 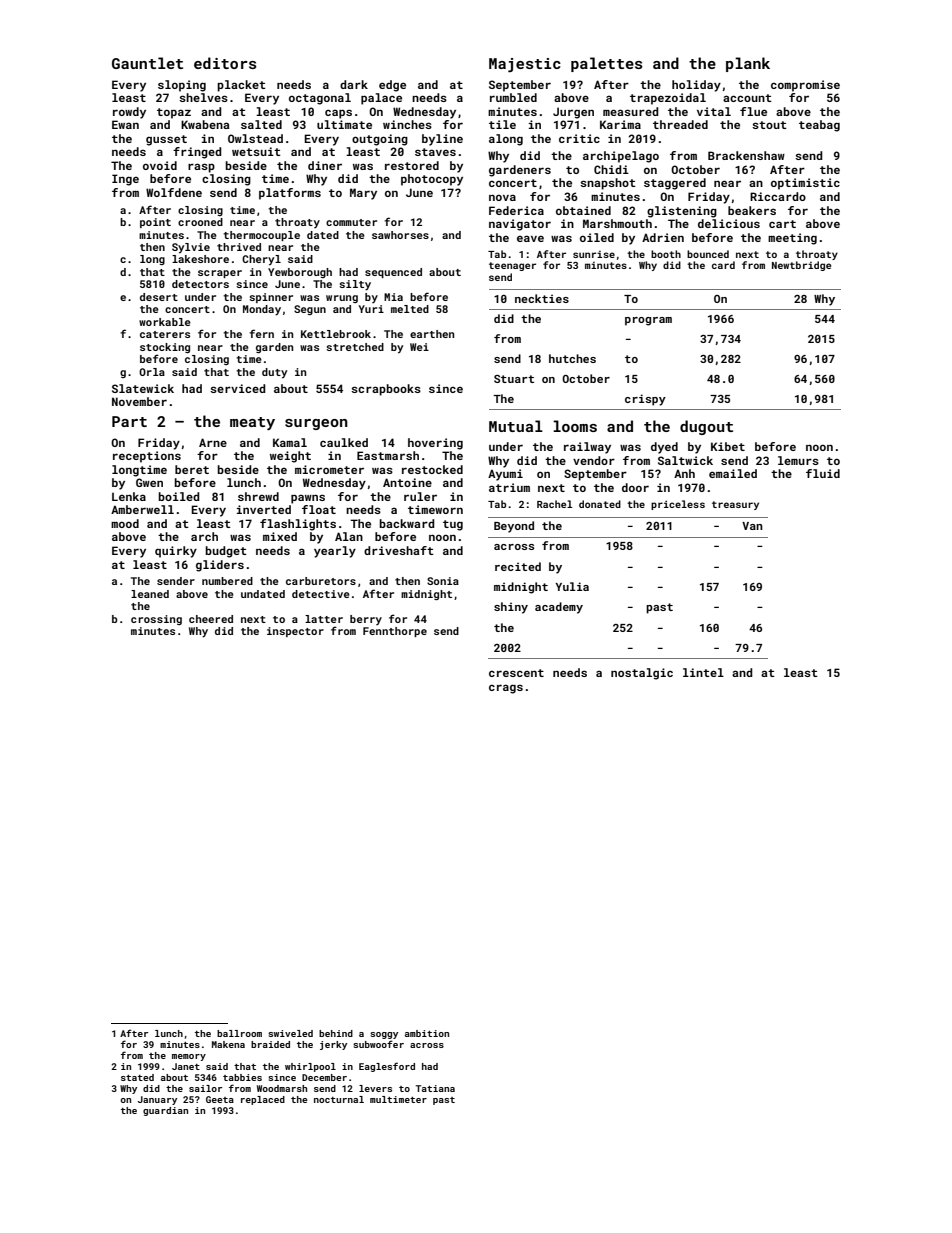 I want to click on Newtbridge, so click(x=801, y=266).
